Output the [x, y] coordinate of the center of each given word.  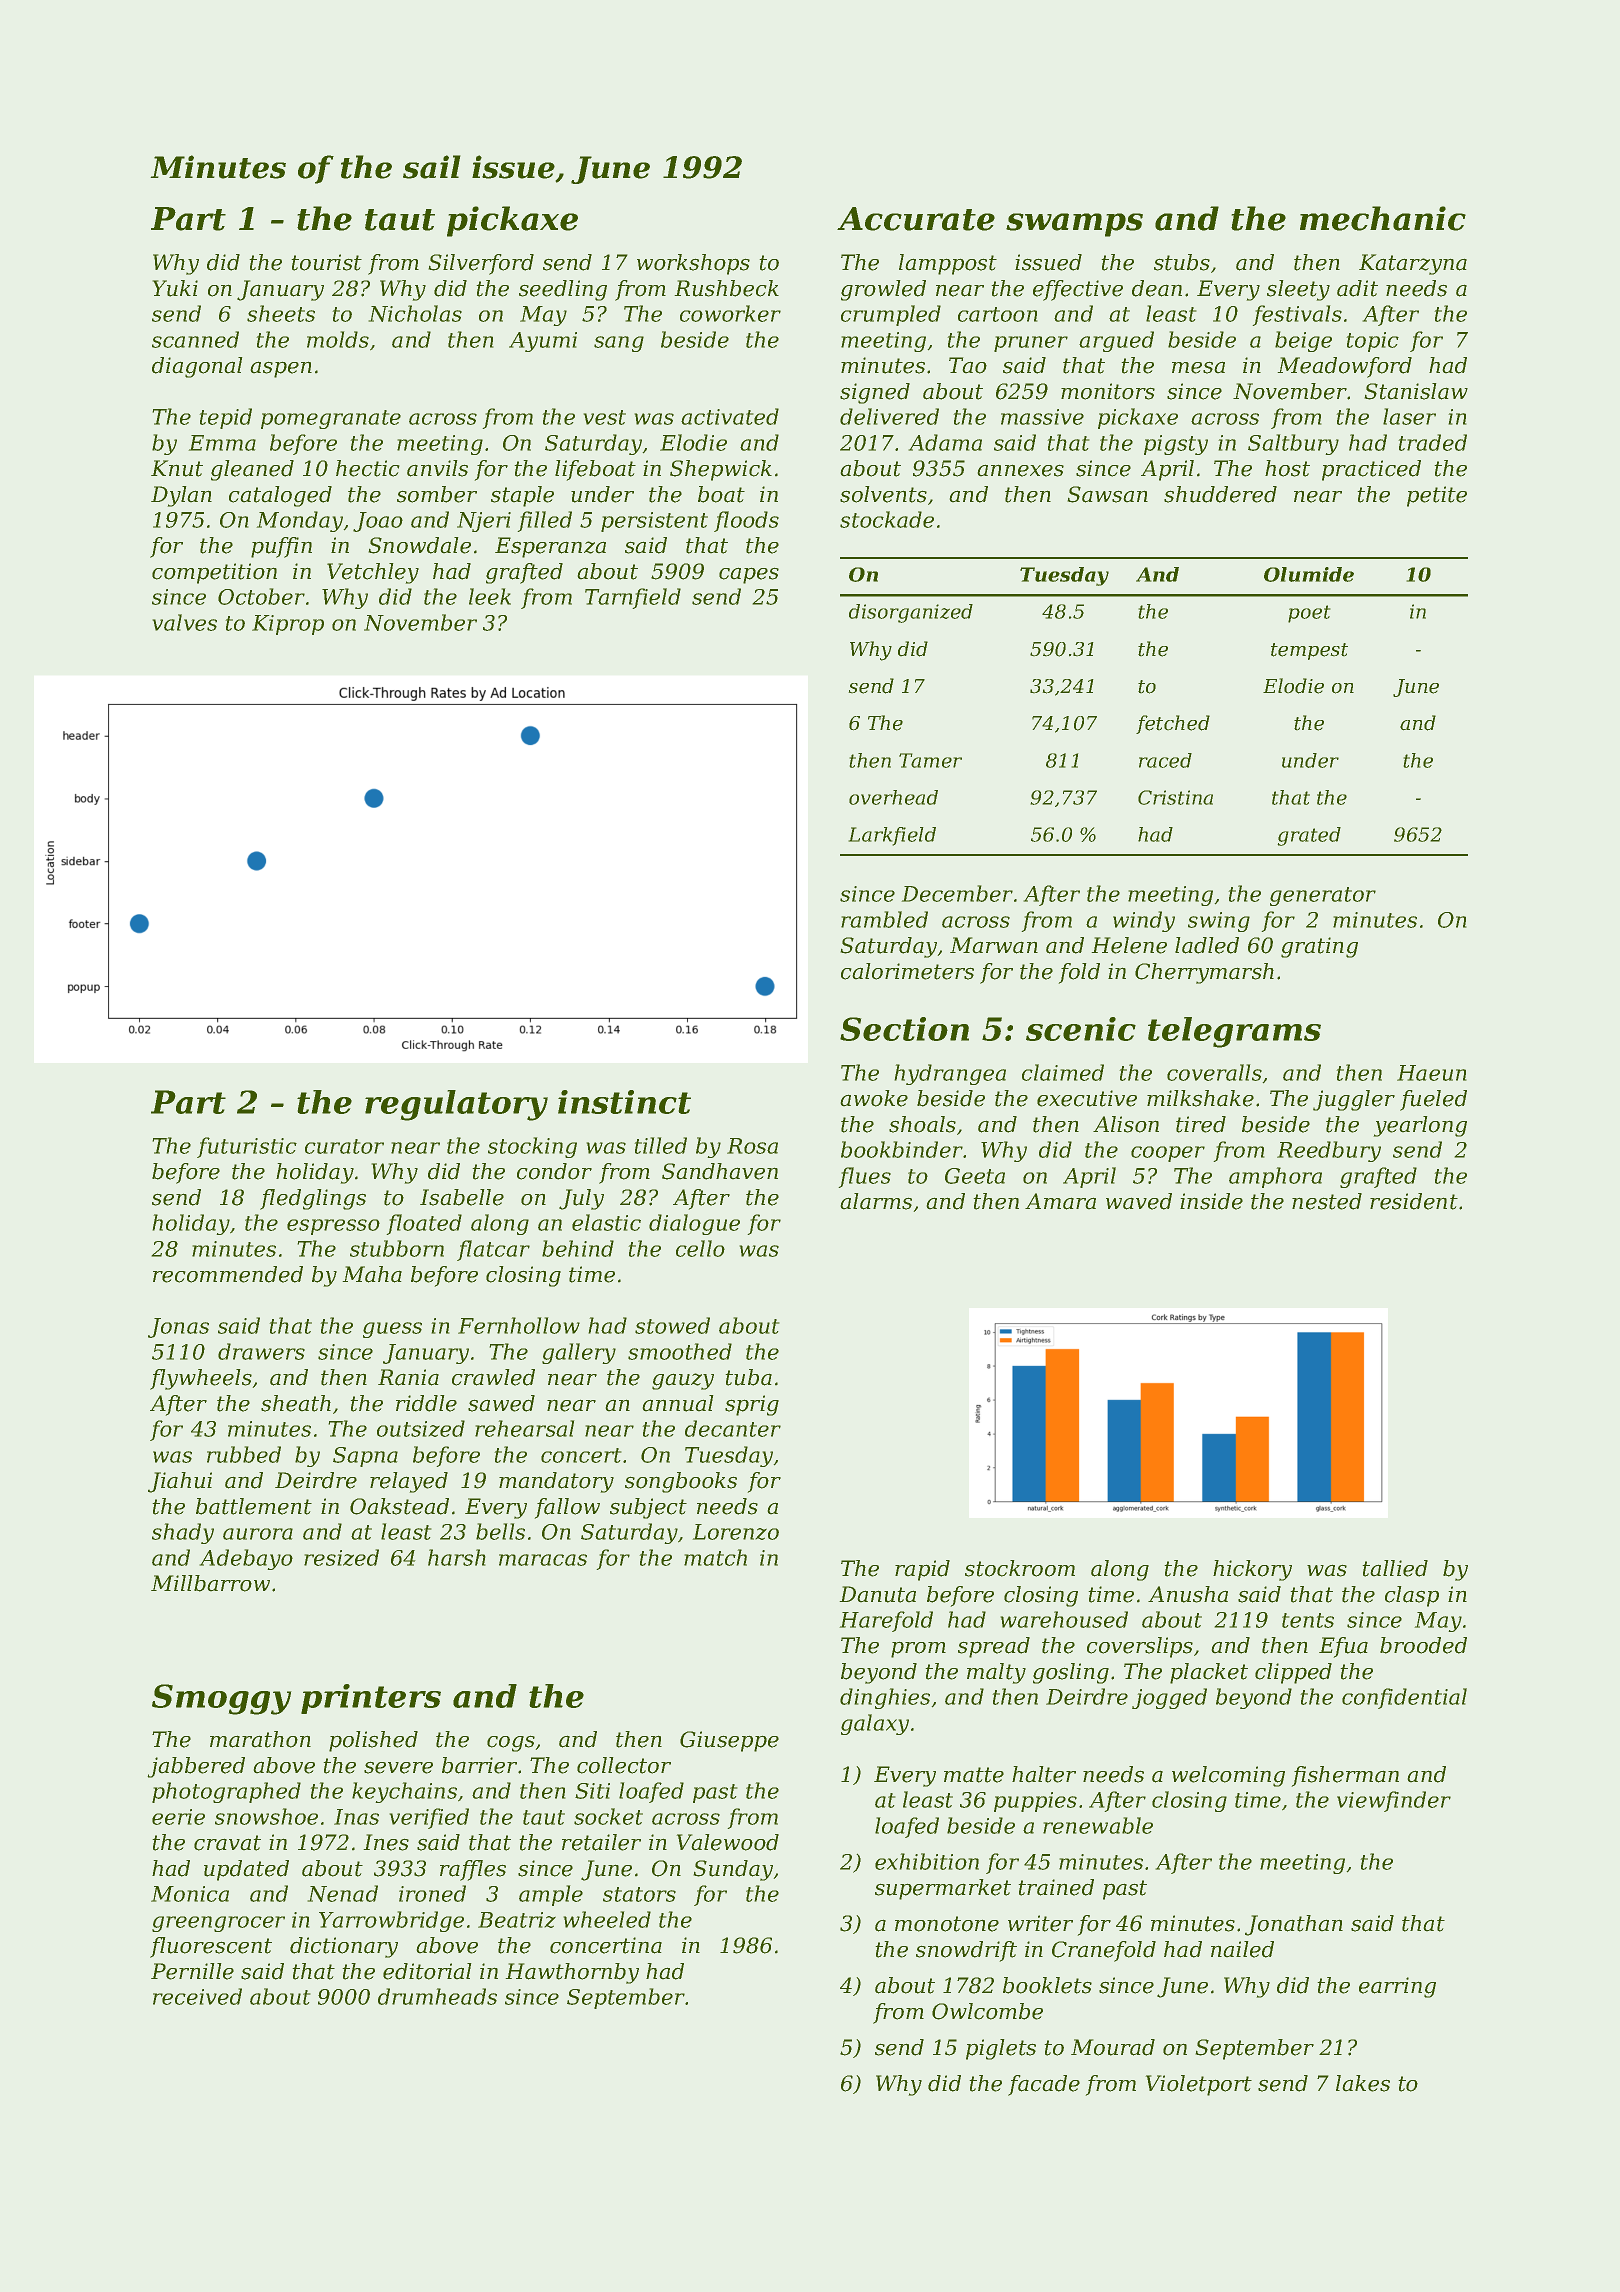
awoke [874, 1098]
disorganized [911, 613]
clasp [1412, 1596]
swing [1219, 922]
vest [604, 417]
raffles [473, 1870]
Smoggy [222, 1699]
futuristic [247, 1147]
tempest [1309, 651]
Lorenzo [735, 1532]
